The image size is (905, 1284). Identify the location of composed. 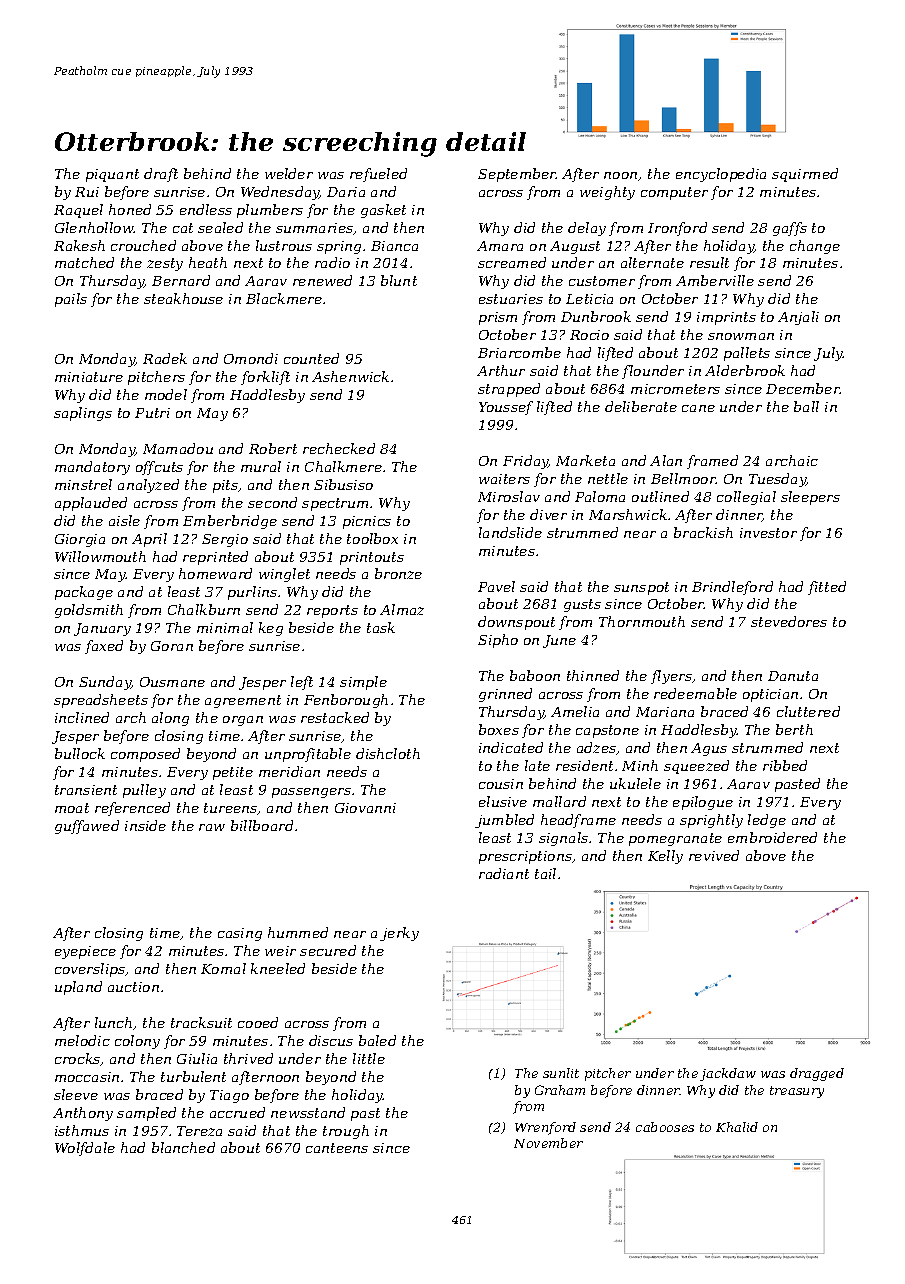
(145, 755).
